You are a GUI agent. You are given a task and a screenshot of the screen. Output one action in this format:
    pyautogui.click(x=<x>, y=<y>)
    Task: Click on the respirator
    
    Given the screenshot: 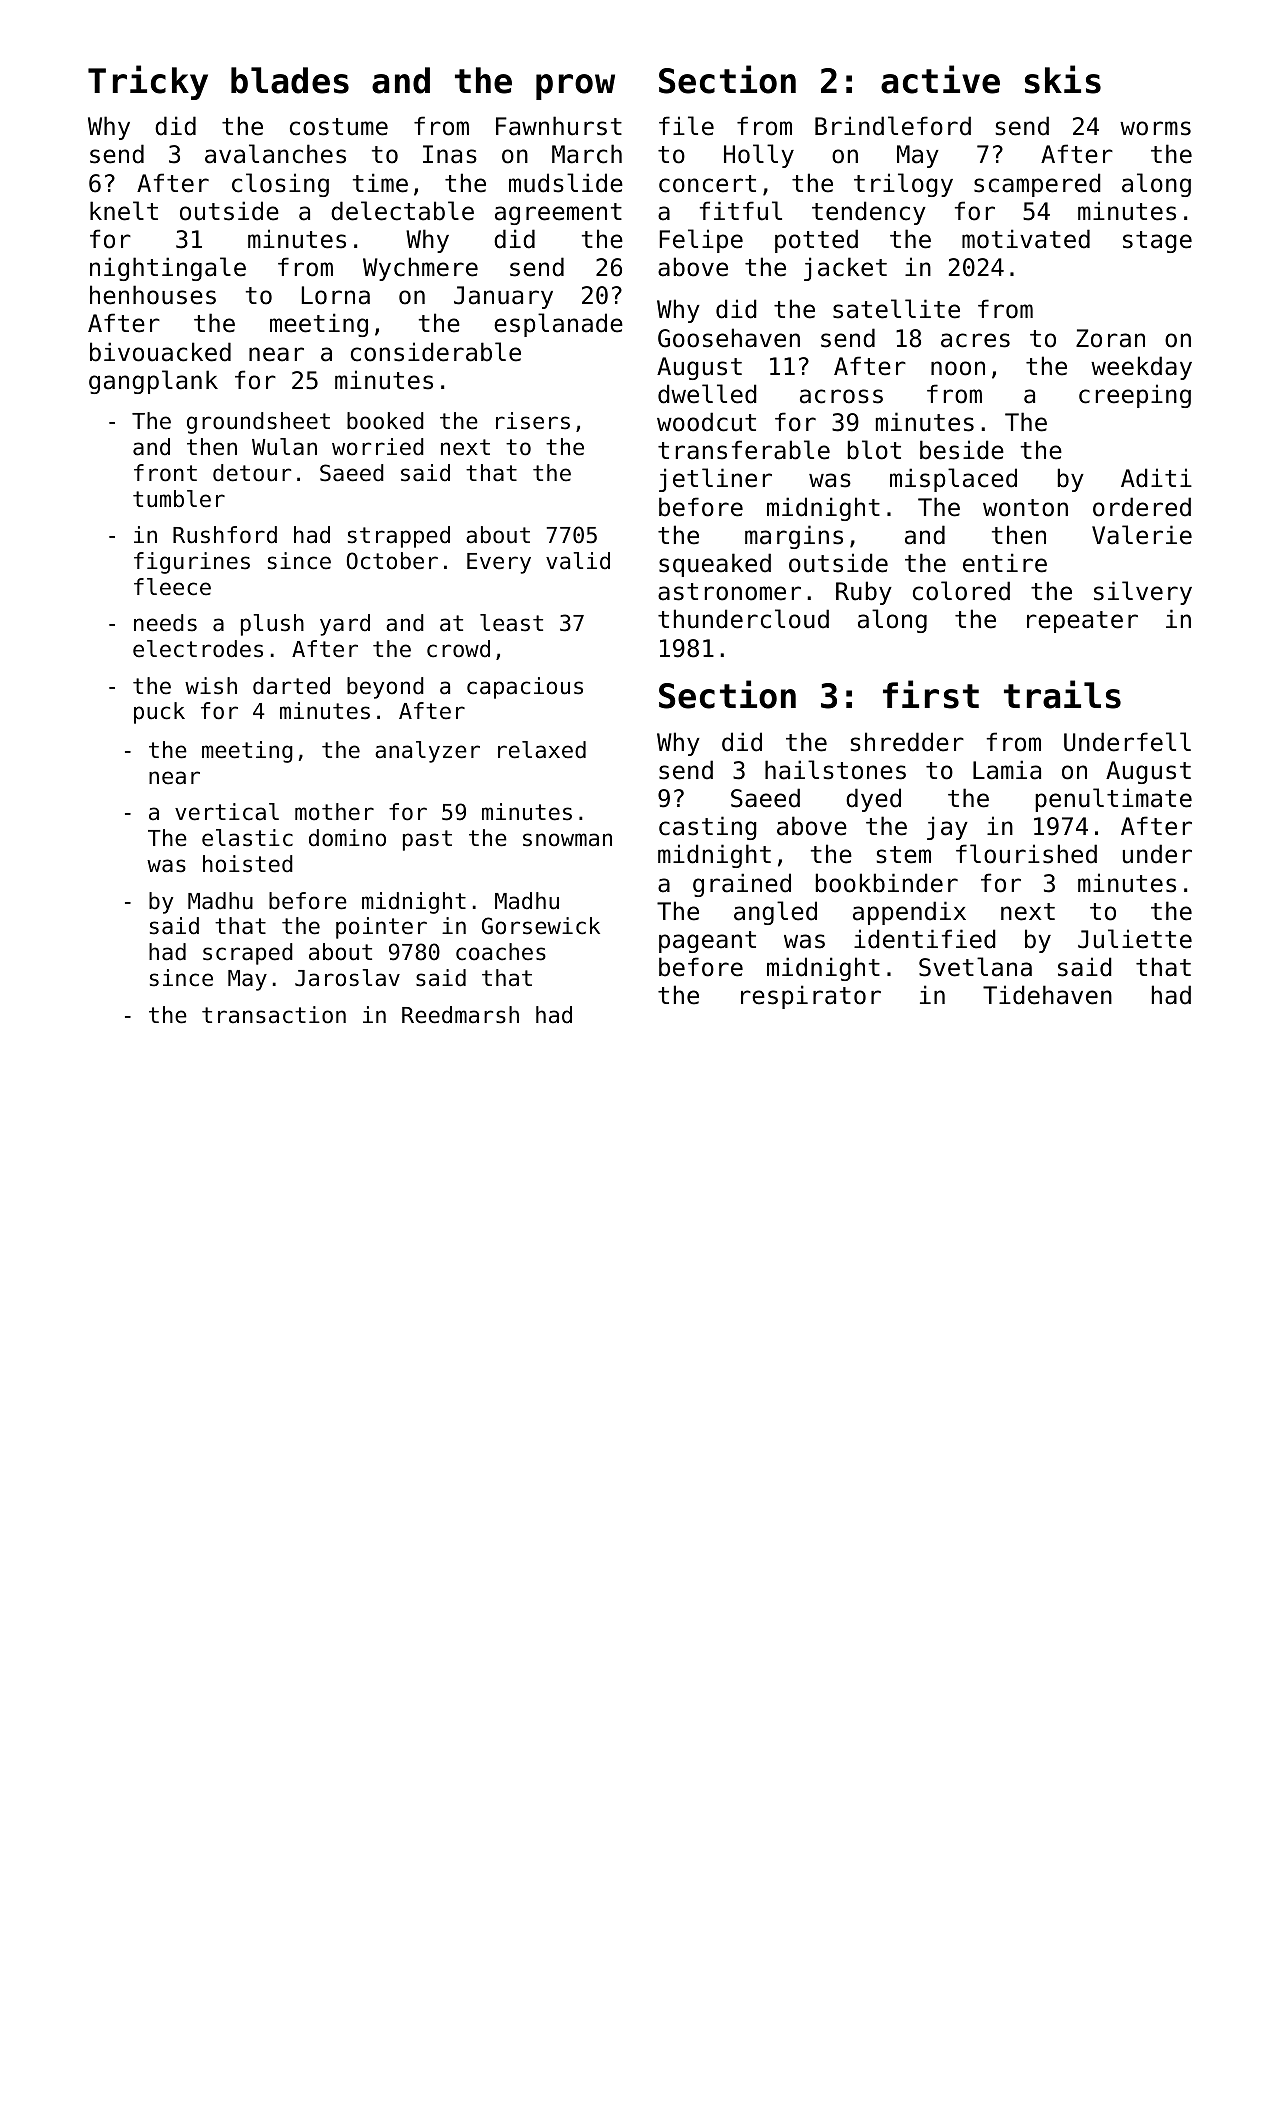 What is the action you would take?
    pyautogui.click(x=811, y=997)
